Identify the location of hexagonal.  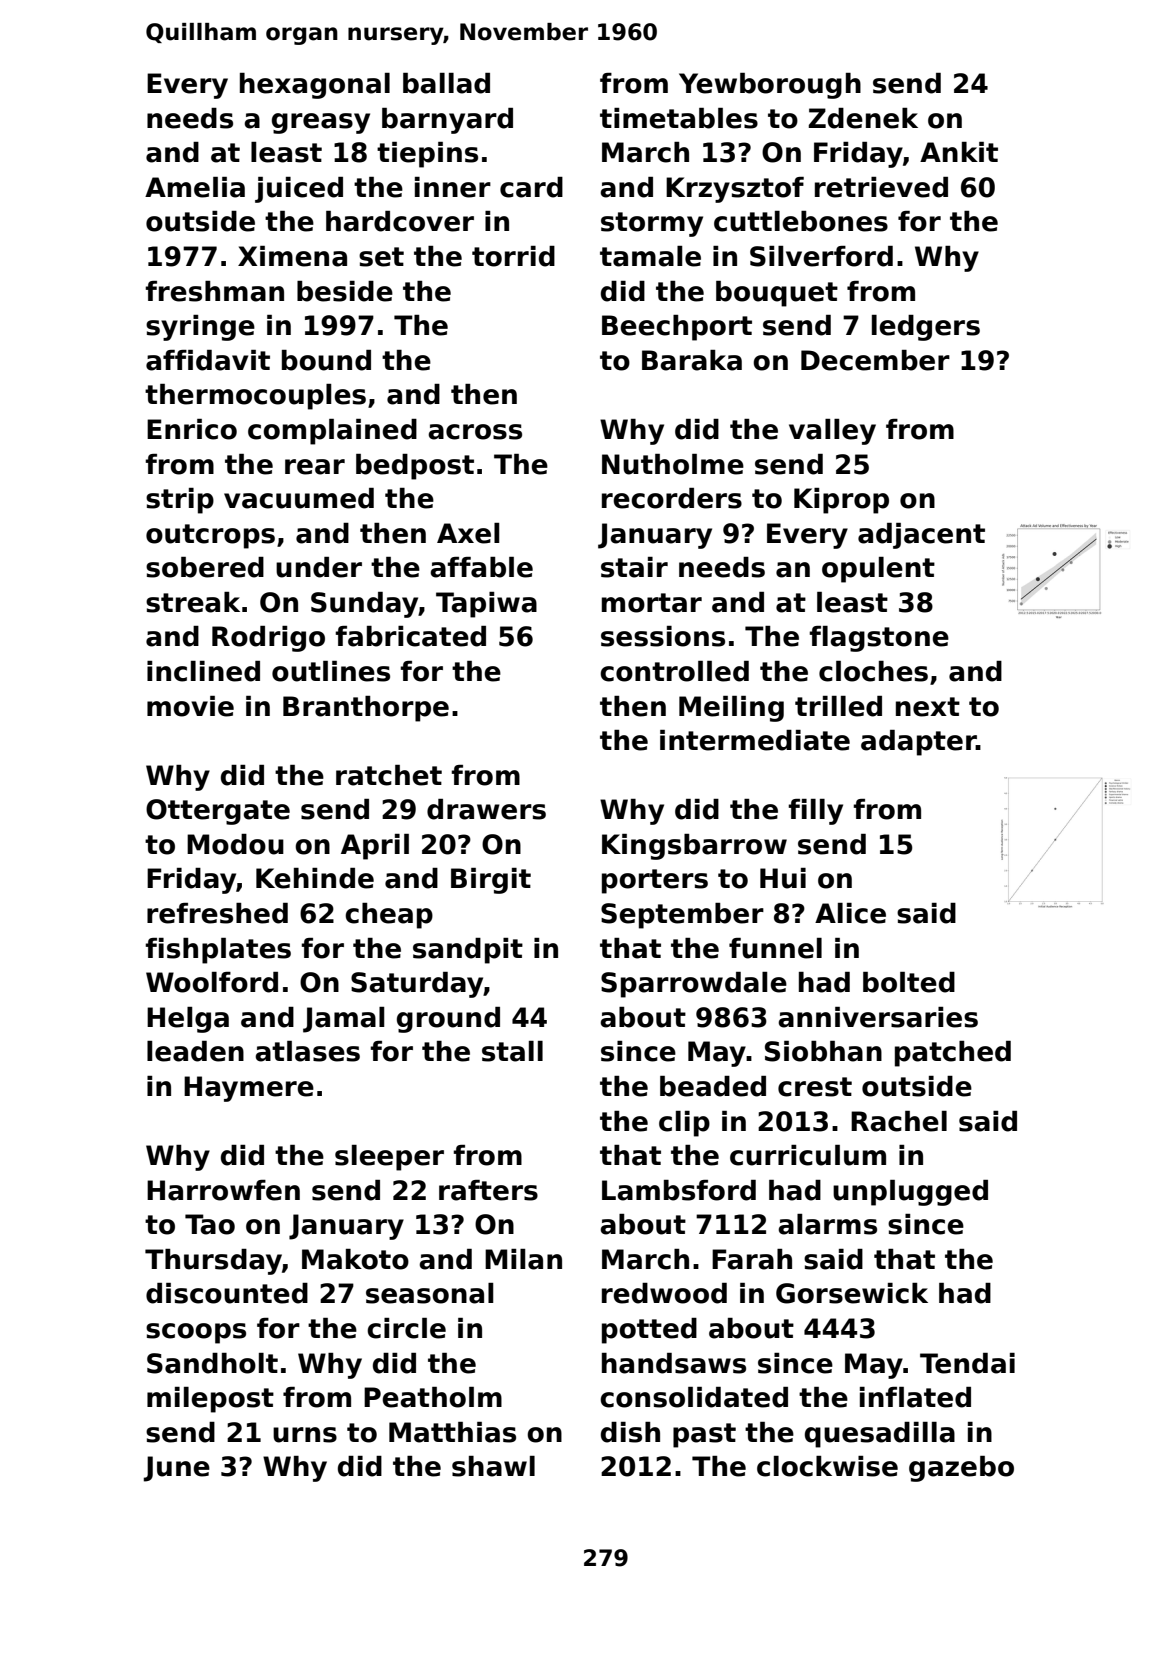
(315, 86).
